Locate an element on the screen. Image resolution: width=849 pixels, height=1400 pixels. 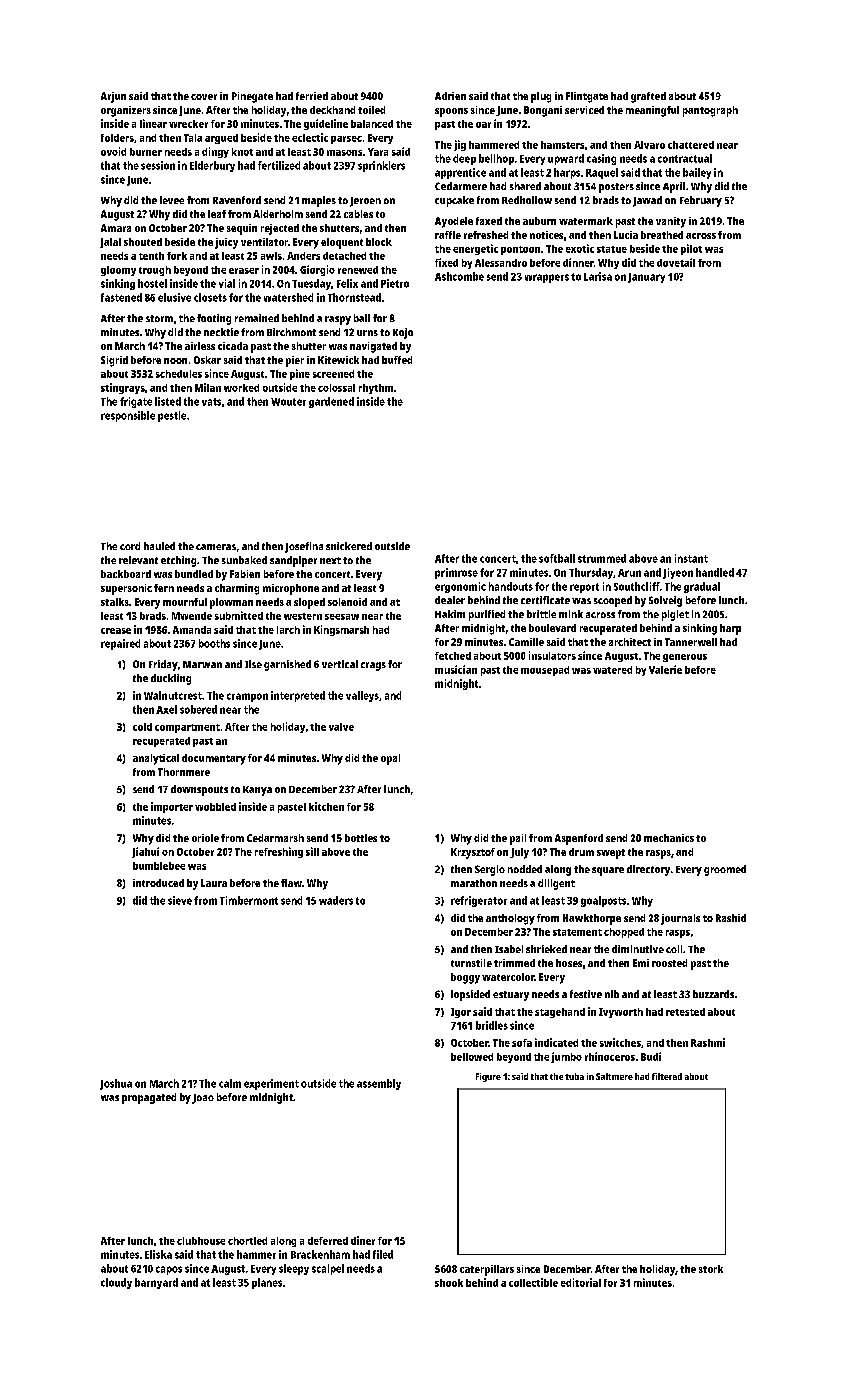
January is located at coordinates (646, 278).
